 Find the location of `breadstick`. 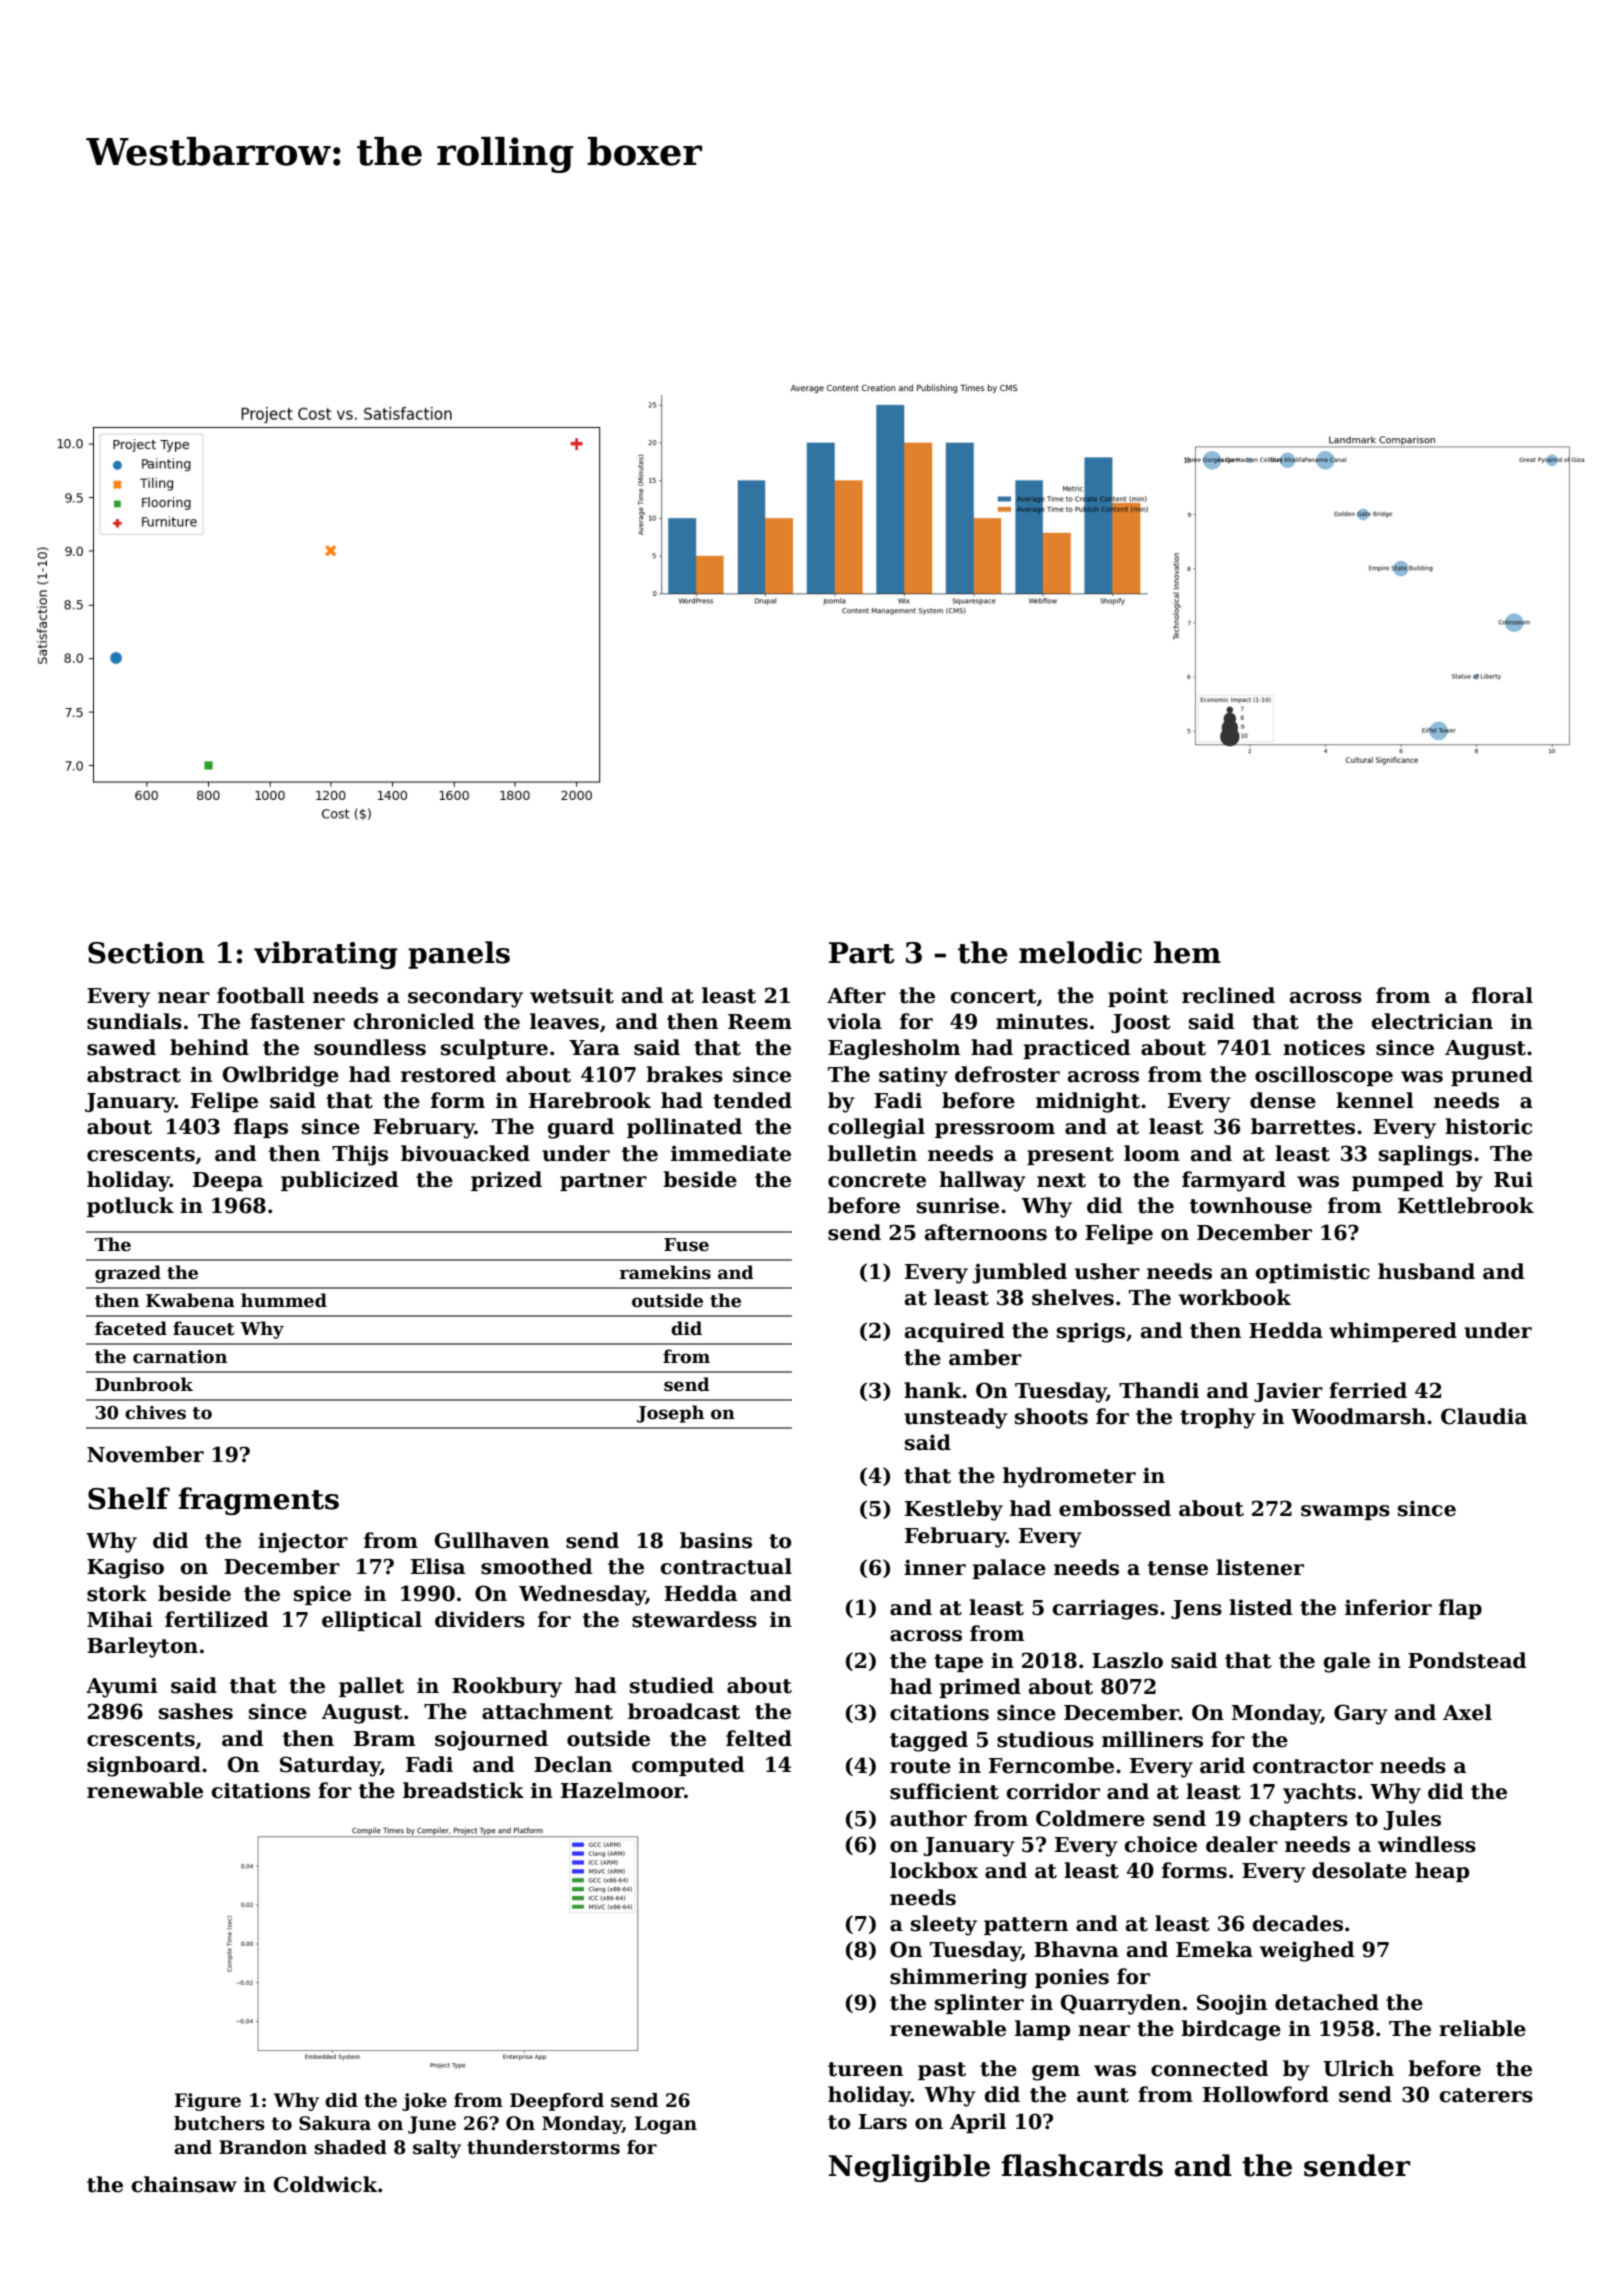

breadstick is located at coordinates (463, 1790).
